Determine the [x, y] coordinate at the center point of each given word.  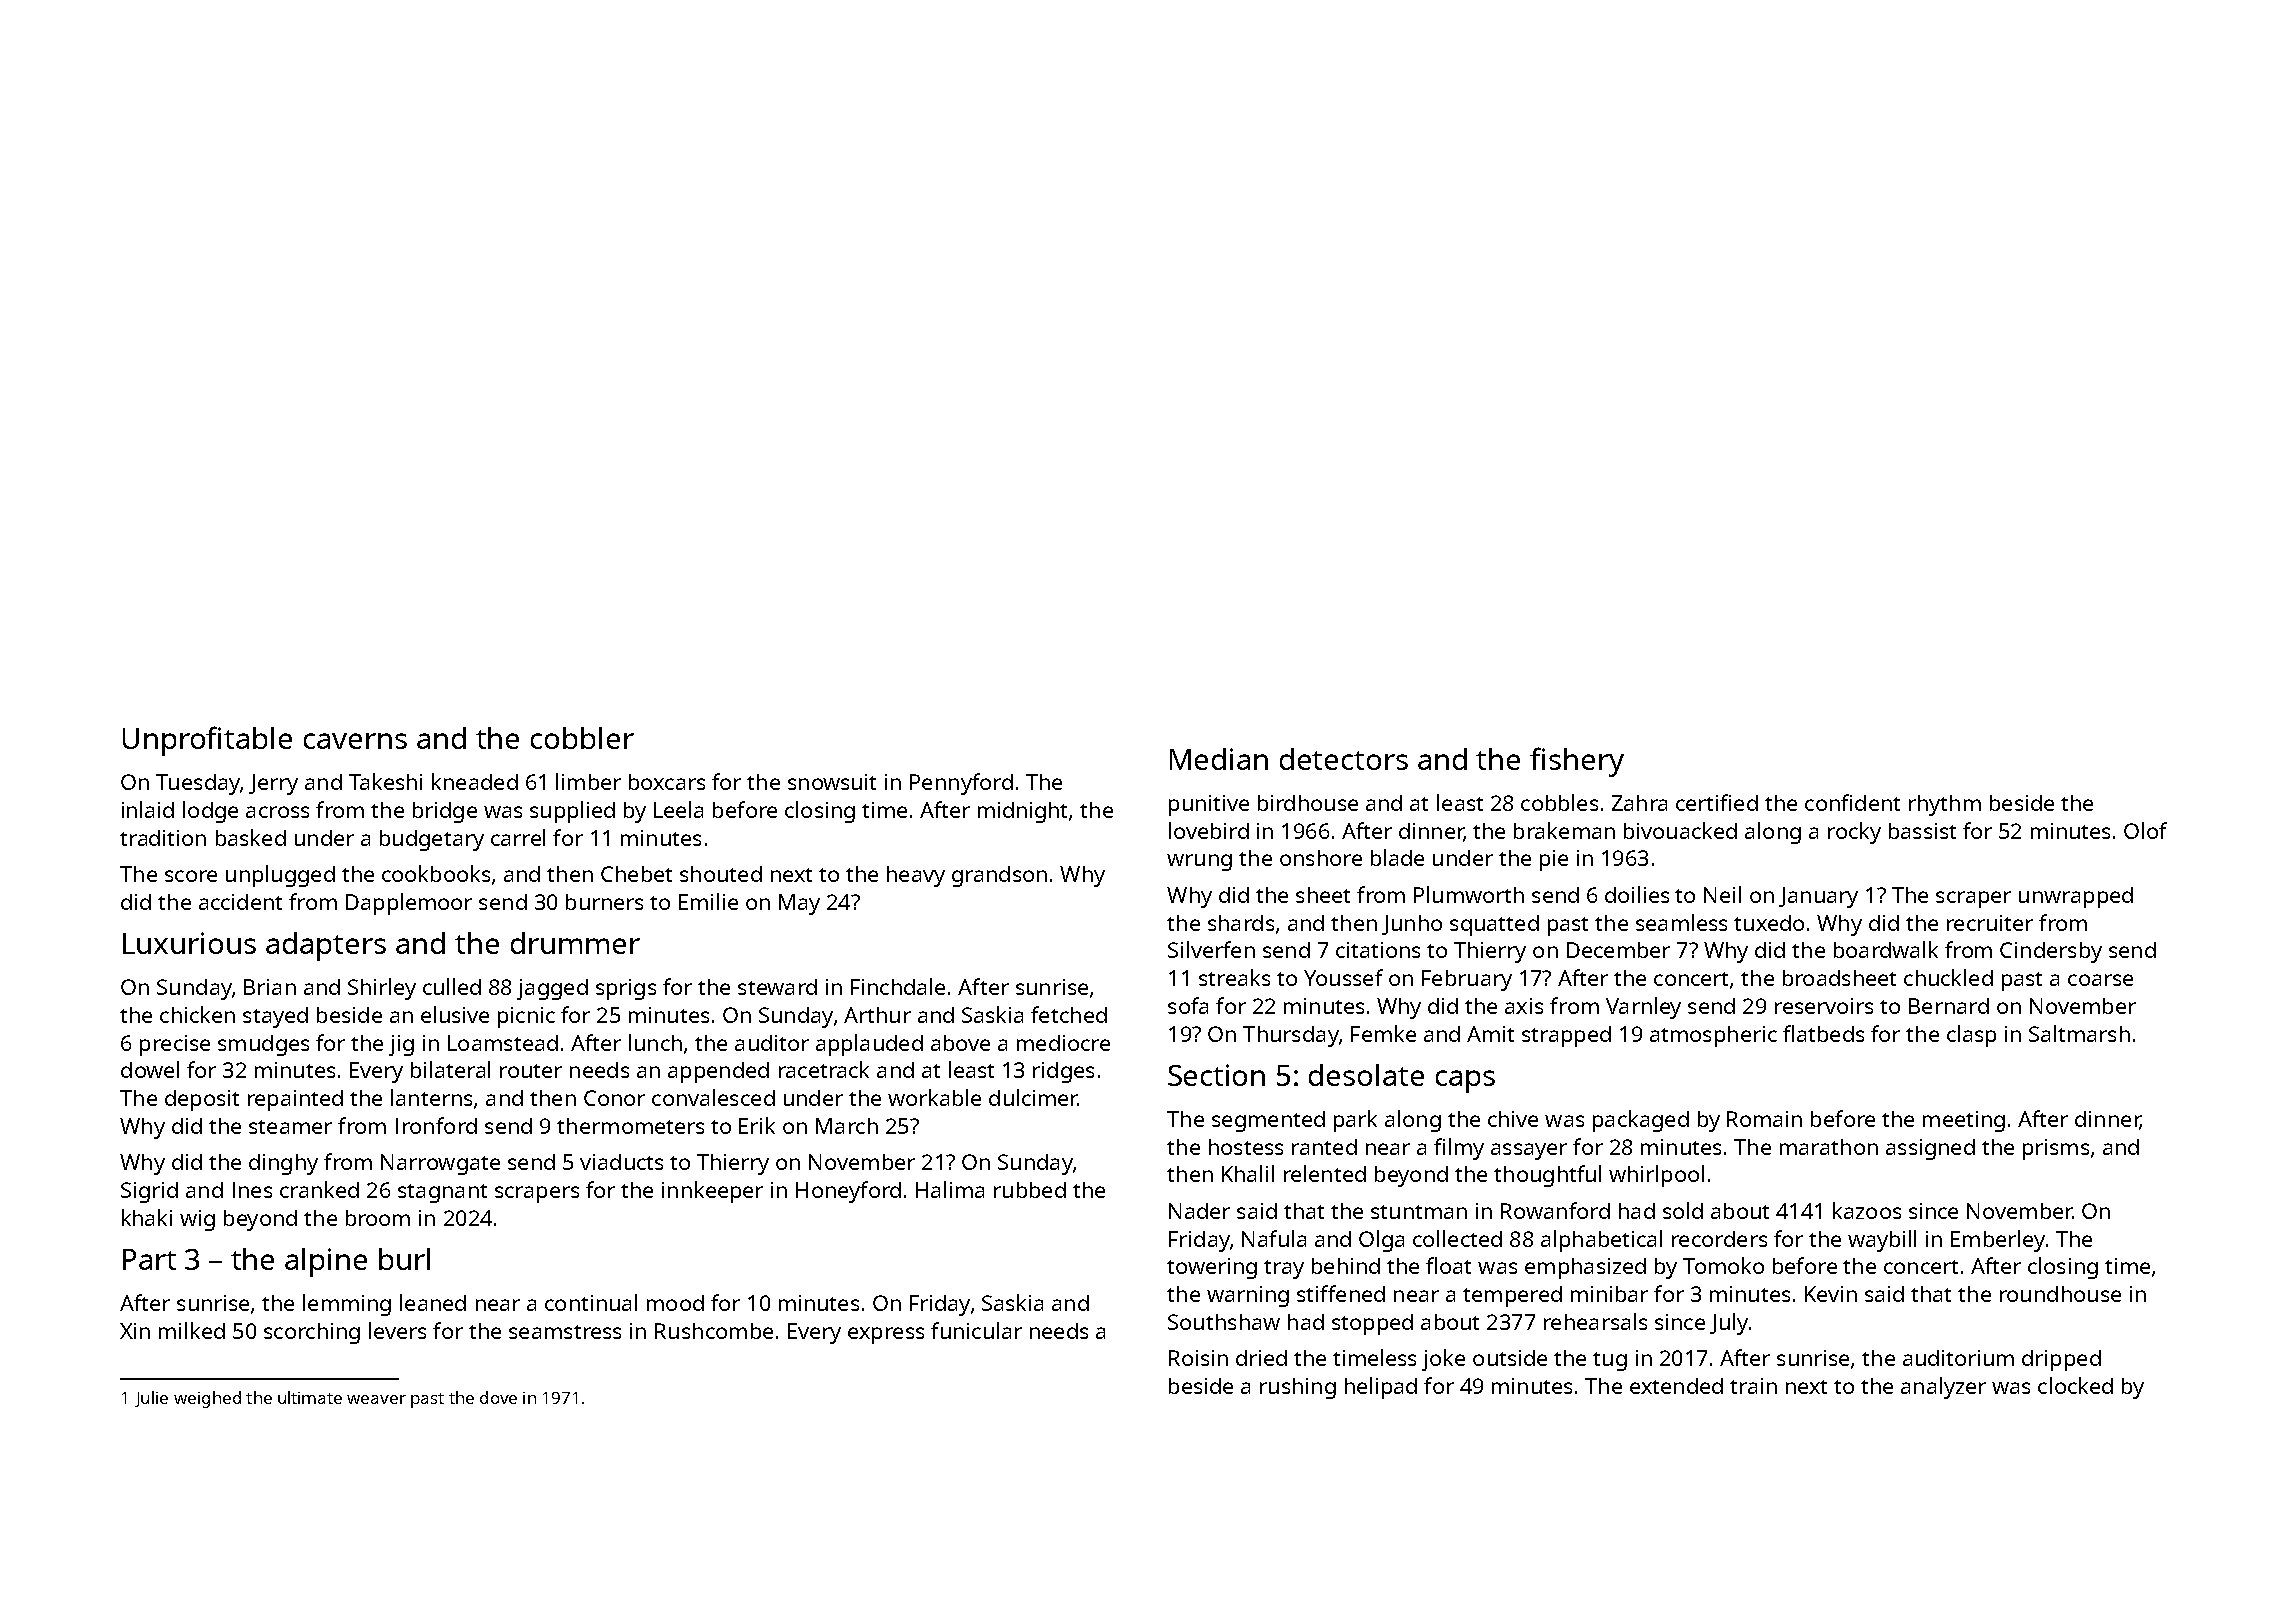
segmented [1268, 1121]
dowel [150, 1069]
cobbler [582, 738]
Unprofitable [207, 741]
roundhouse [2060, 1294]
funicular [976, 1330]
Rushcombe [714, 1331]
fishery [1577, 762]
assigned [1930, 1149]
